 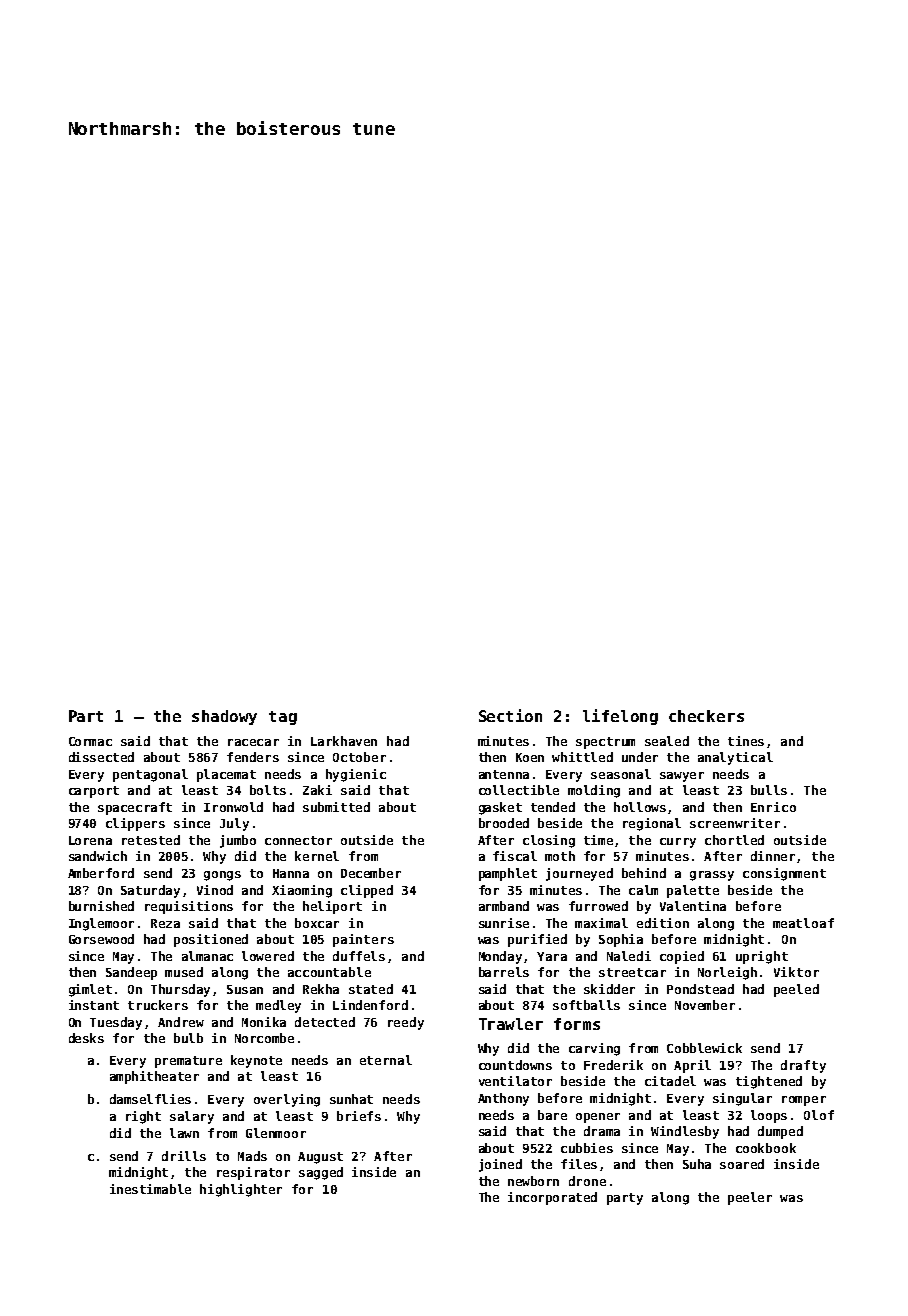 I want to click on cubbies, so click(x=587, y=1148).
